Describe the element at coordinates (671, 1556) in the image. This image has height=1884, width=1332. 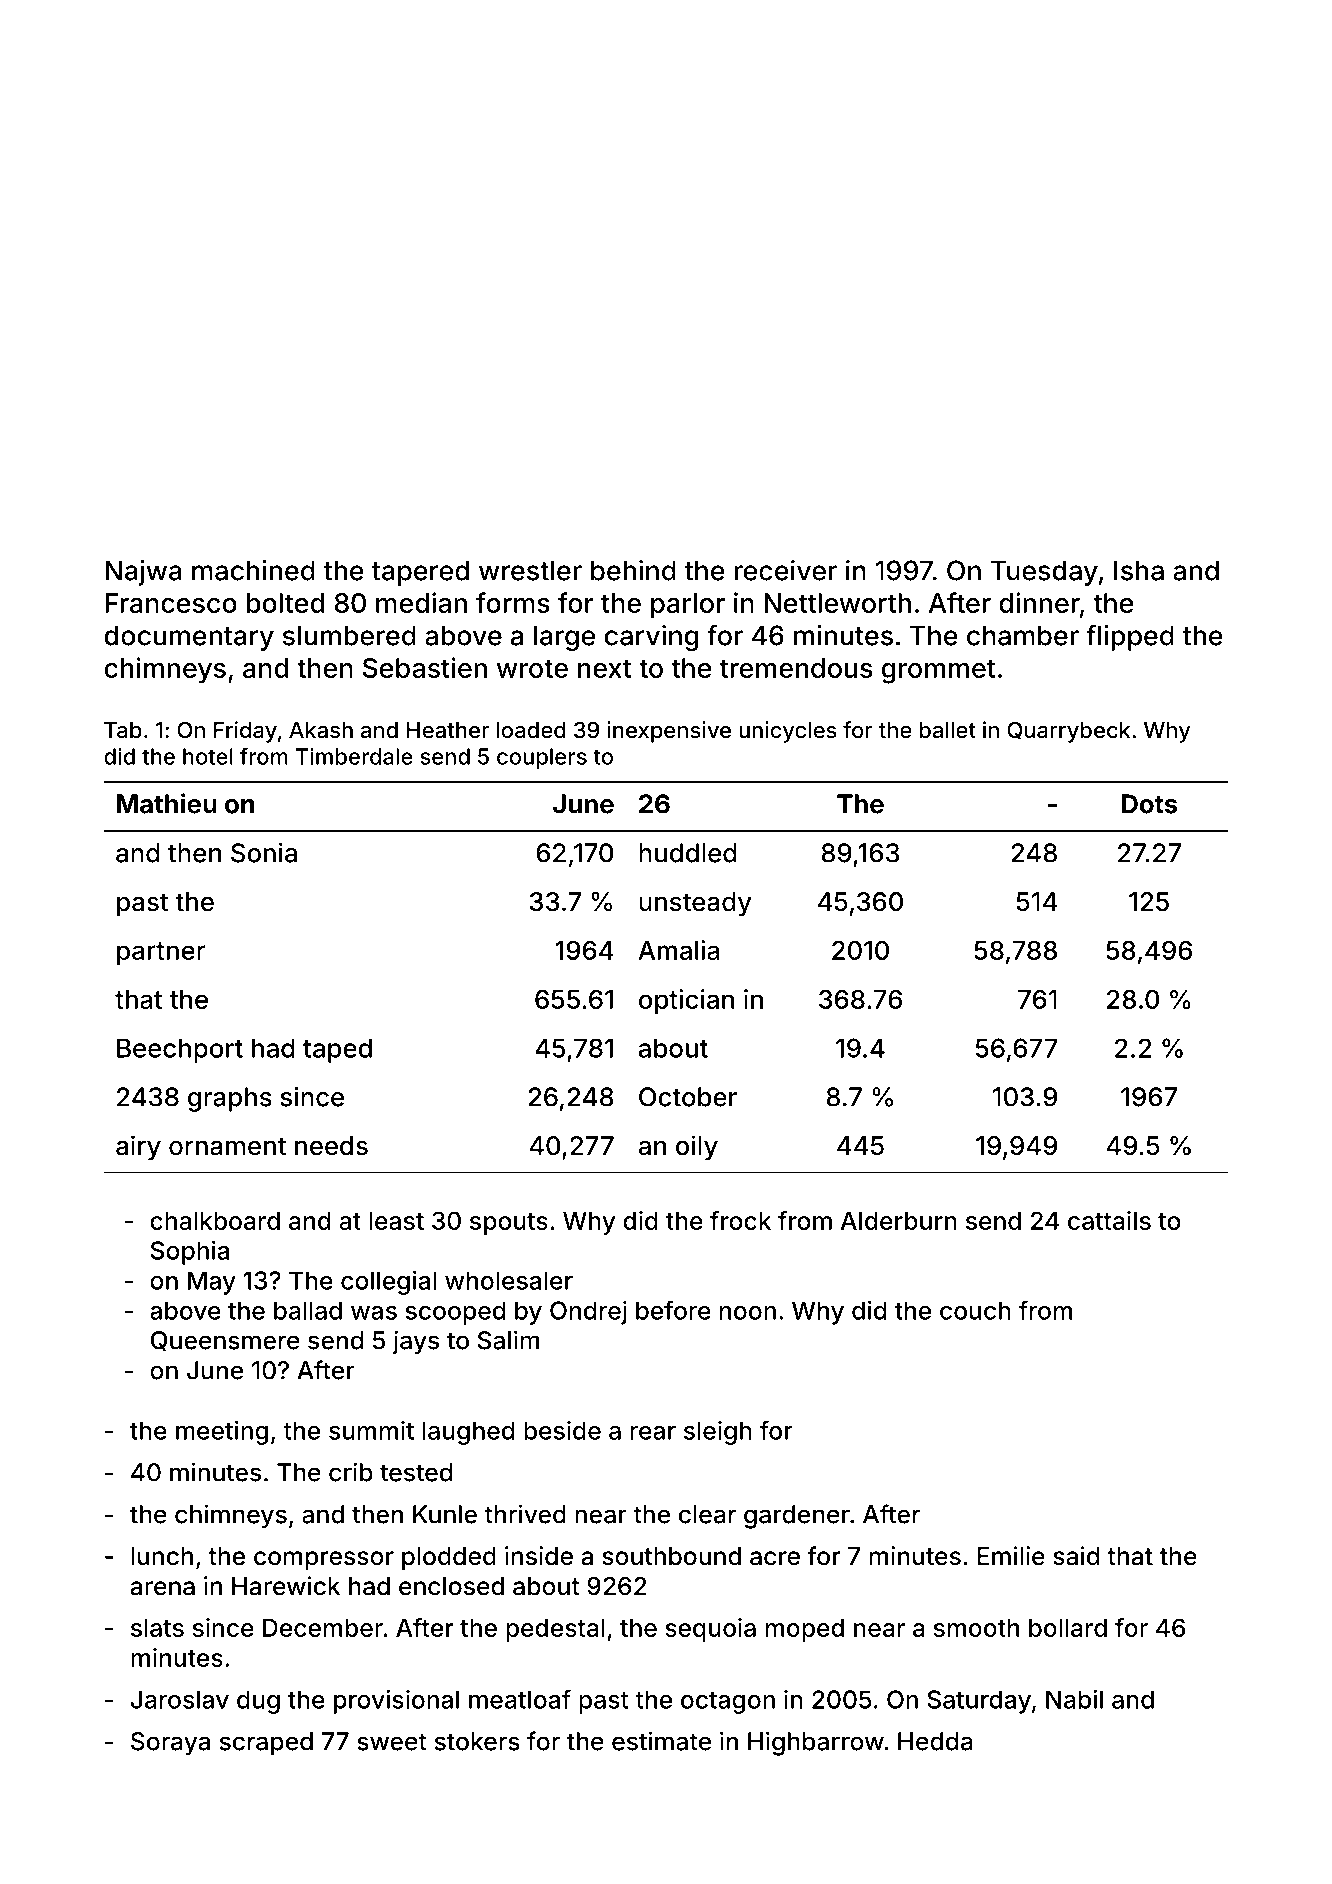
I see `southbound` at that location.
